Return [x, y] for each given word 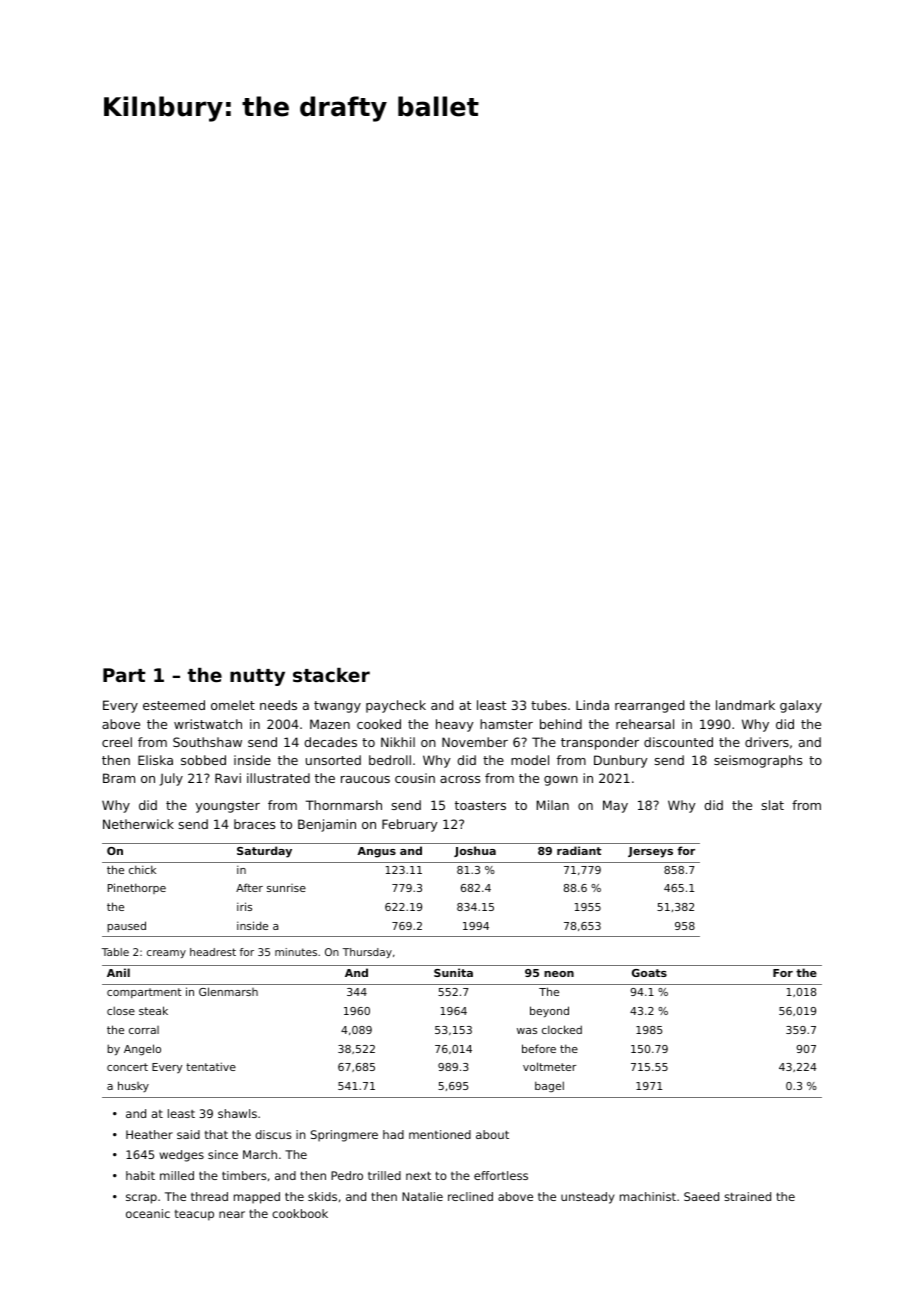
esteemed [174, 705]
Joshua [475, 851]
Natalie [422, 1196]
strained [747, 1196]
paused [126, 926]
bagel [549, 1086]
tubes [549, 705]
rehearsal [645, 724]
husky [133, 1086]
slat [773, 805]
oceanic [148, 1213]
